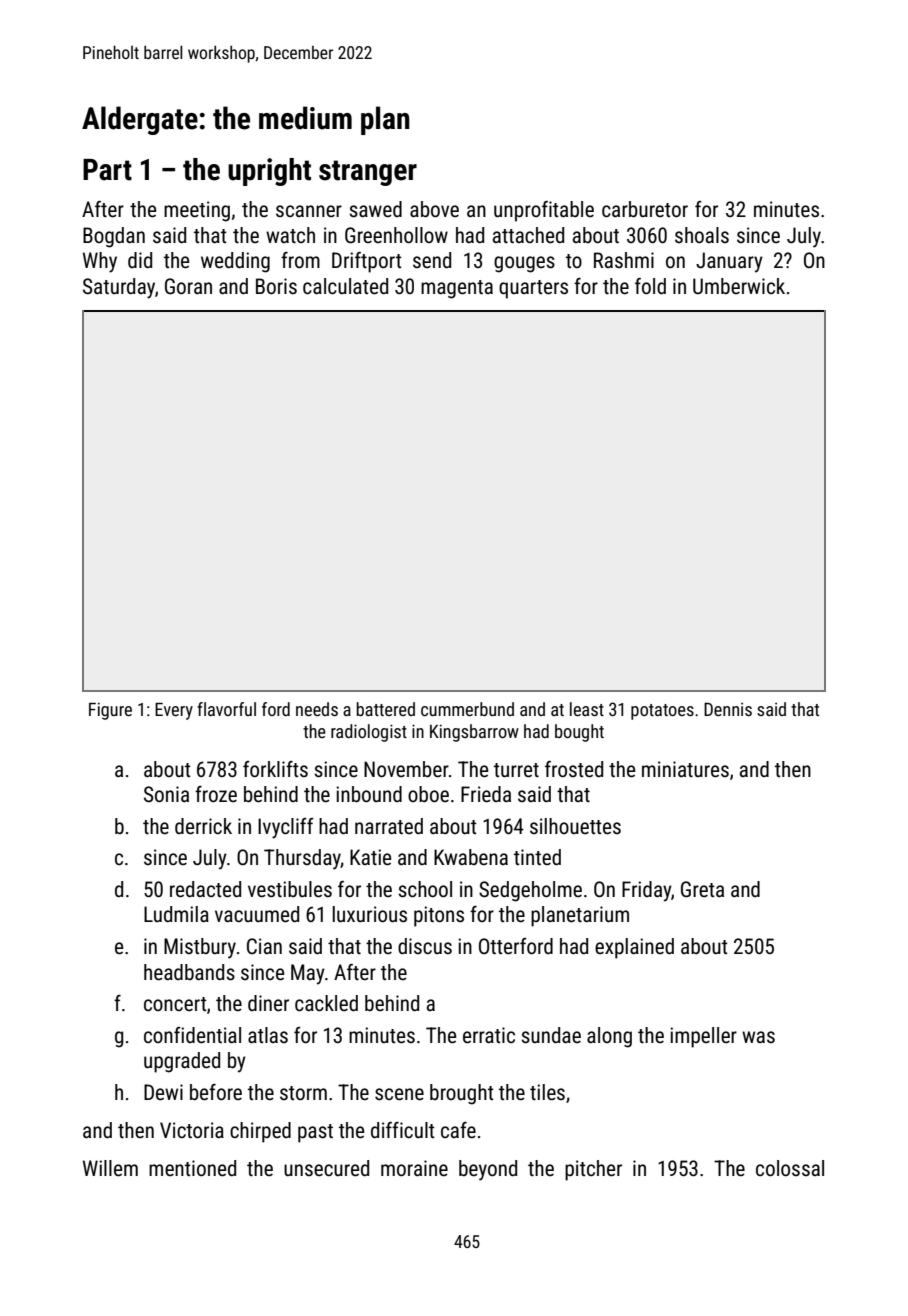 The image size is (908, 1316). What do you see at coordinates (110, 711) in the screenshot?
I see `Figure` at bounding box center [110, 711].
